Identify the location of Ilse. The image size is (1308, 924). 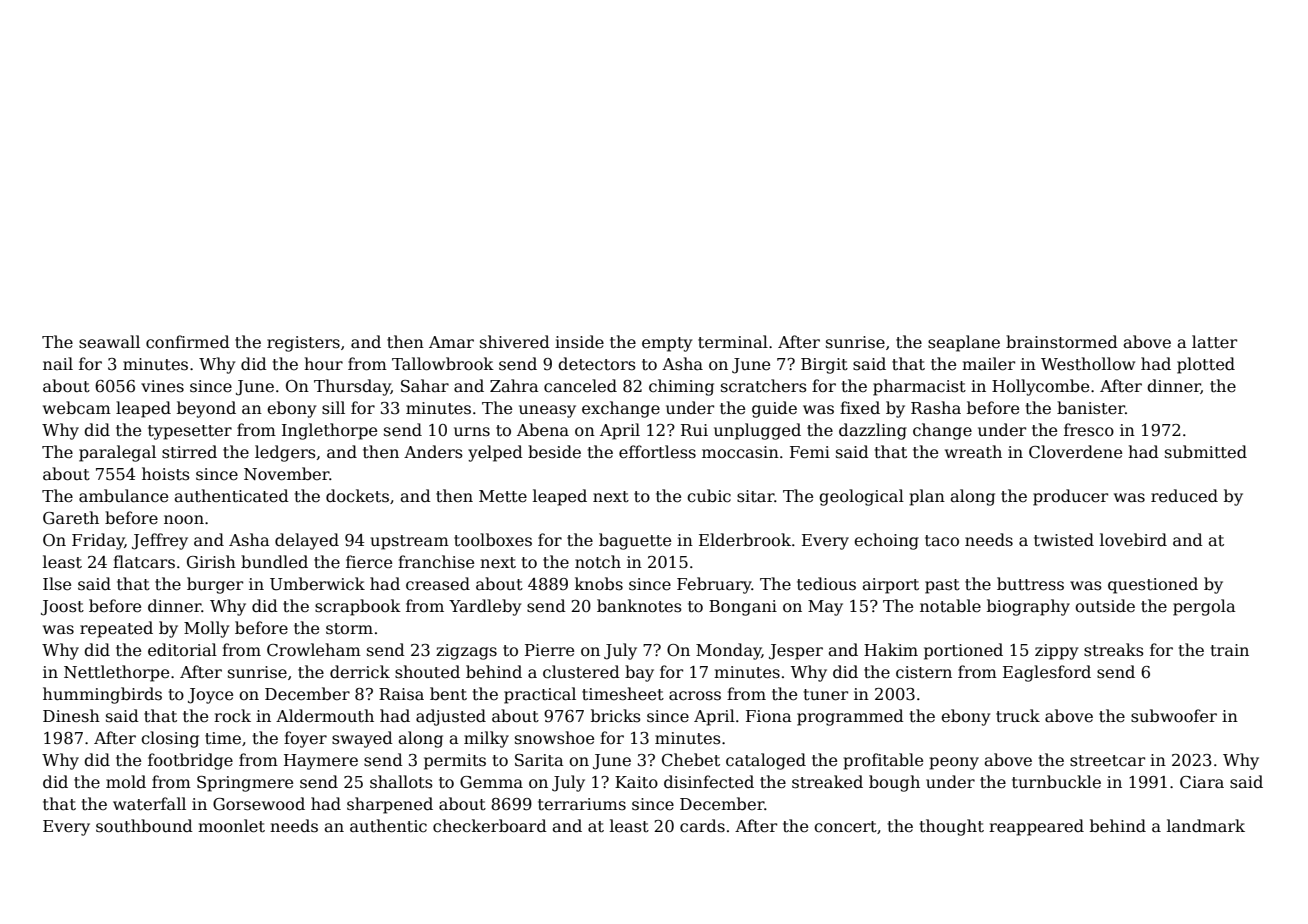
(57, 584).
